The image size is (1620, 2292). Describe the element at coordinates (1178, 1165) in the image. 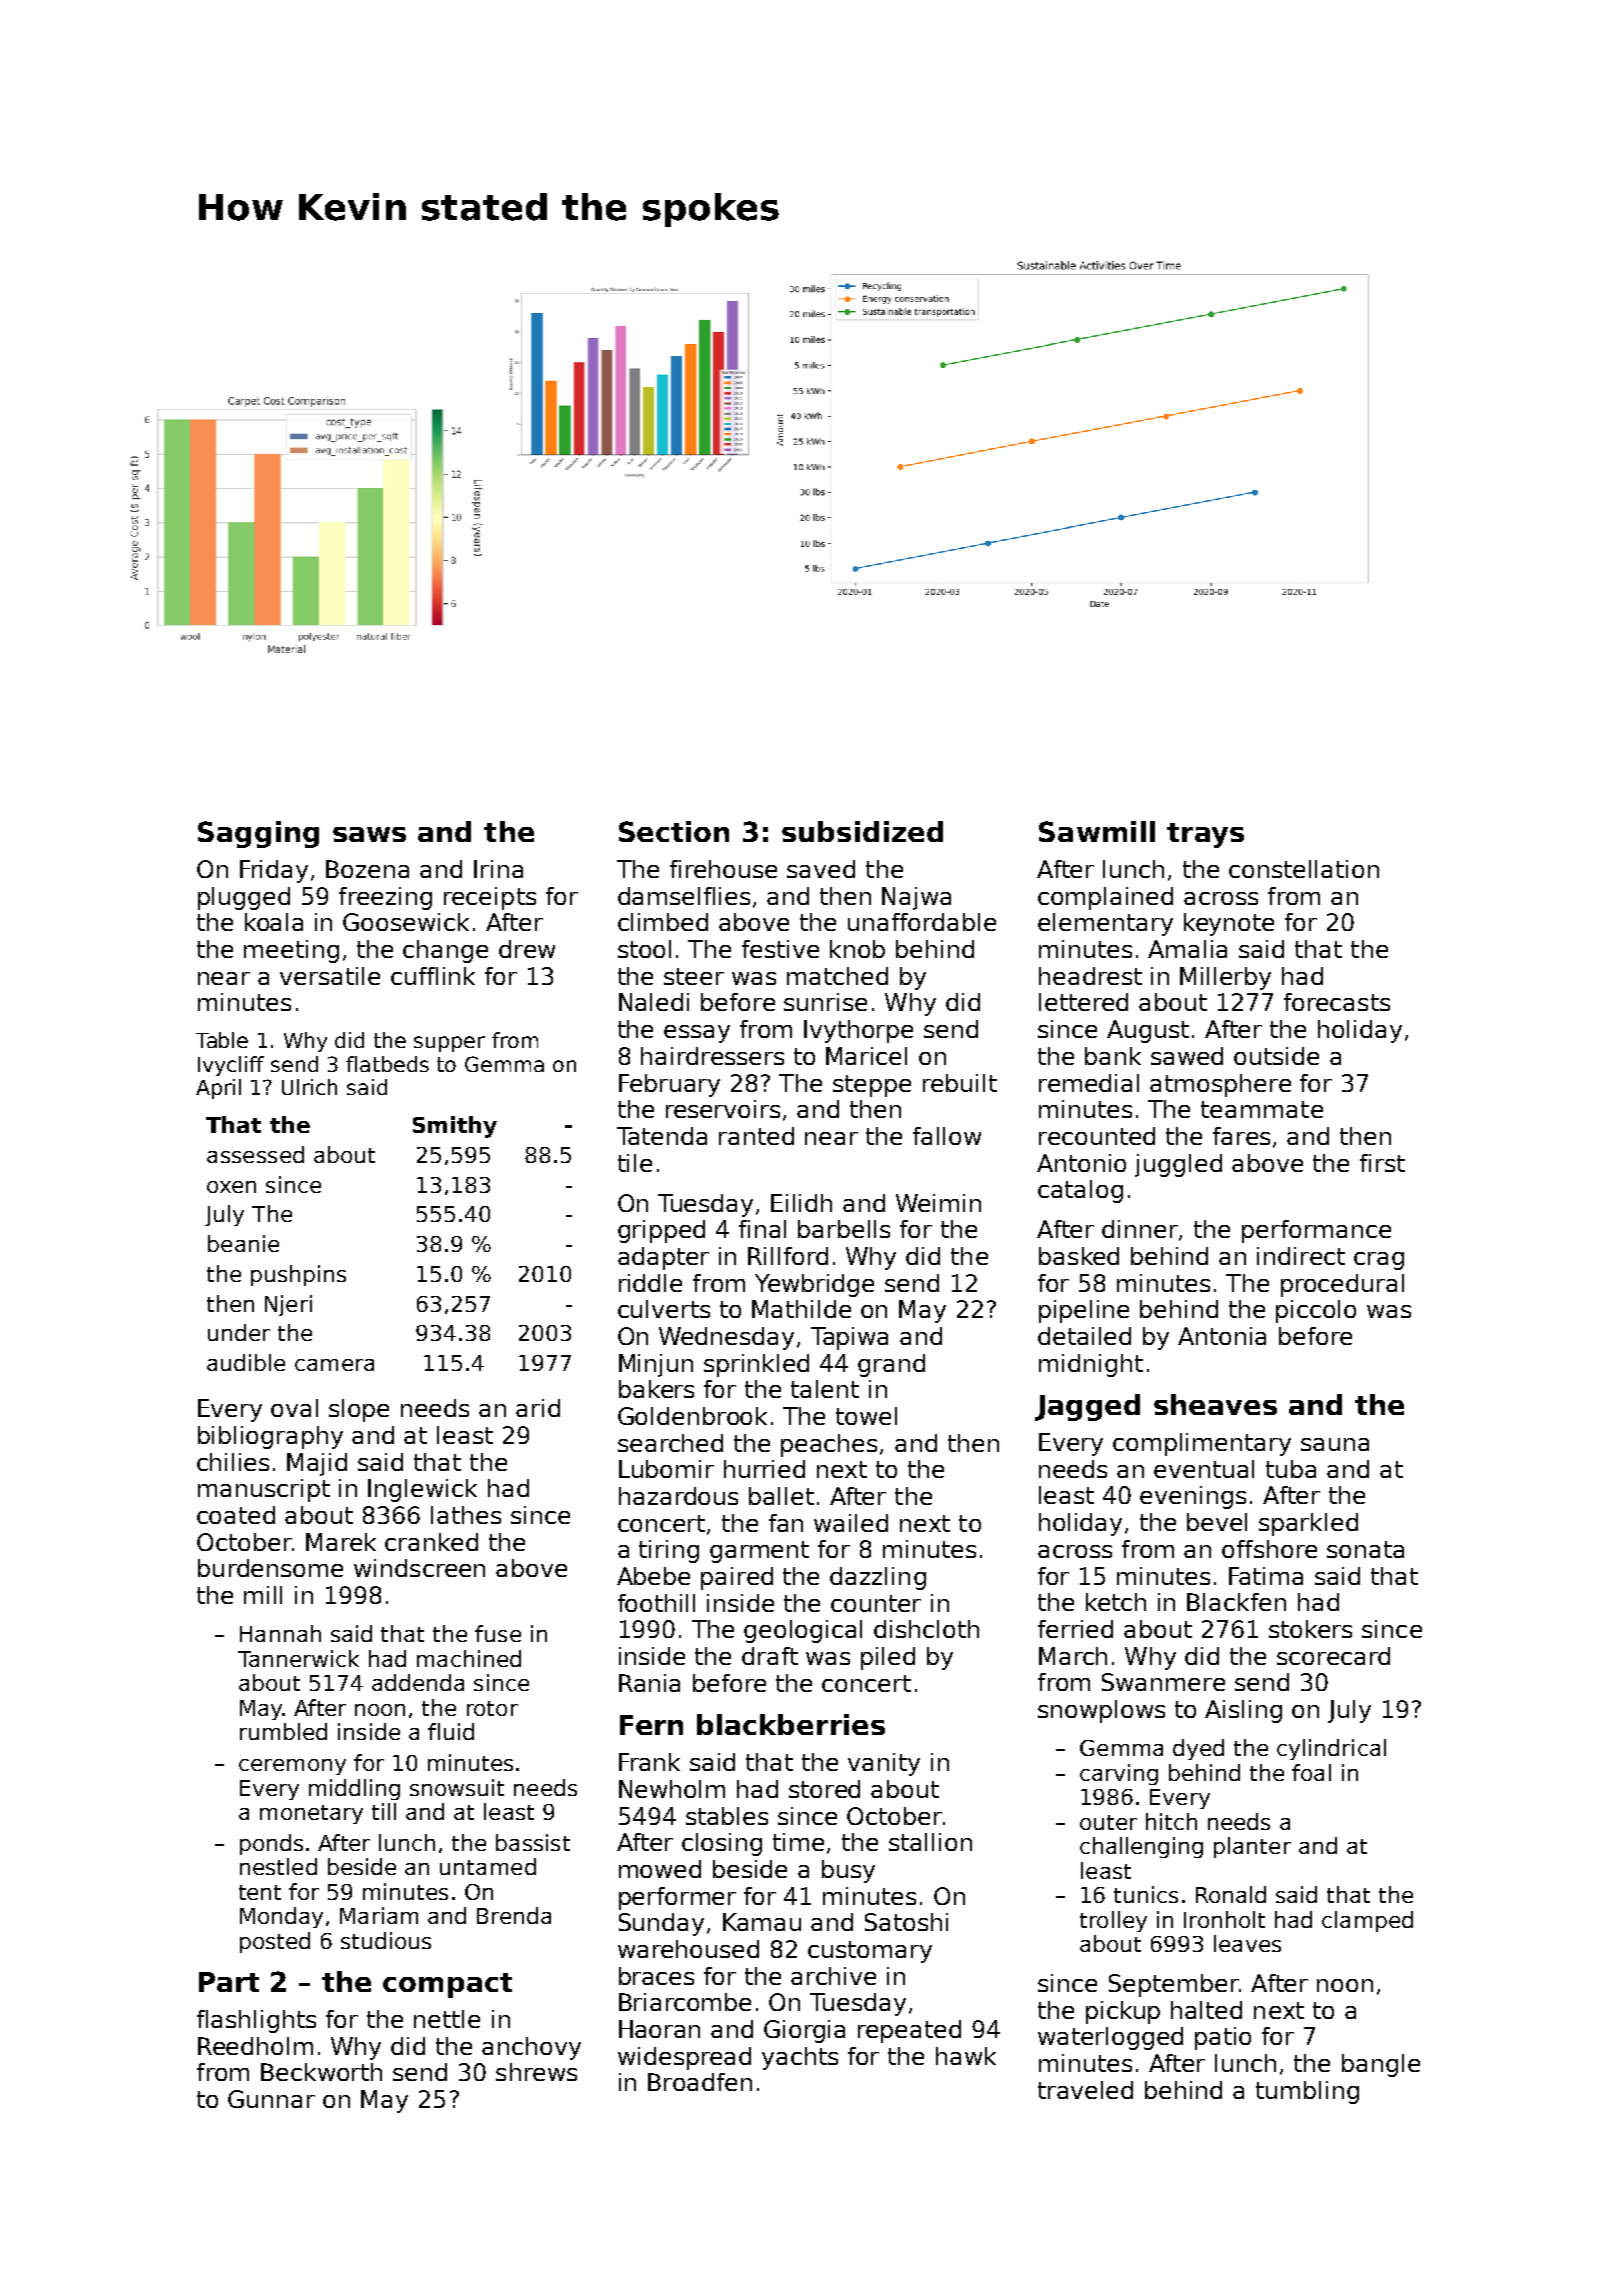

I see `juggled` at that location.
